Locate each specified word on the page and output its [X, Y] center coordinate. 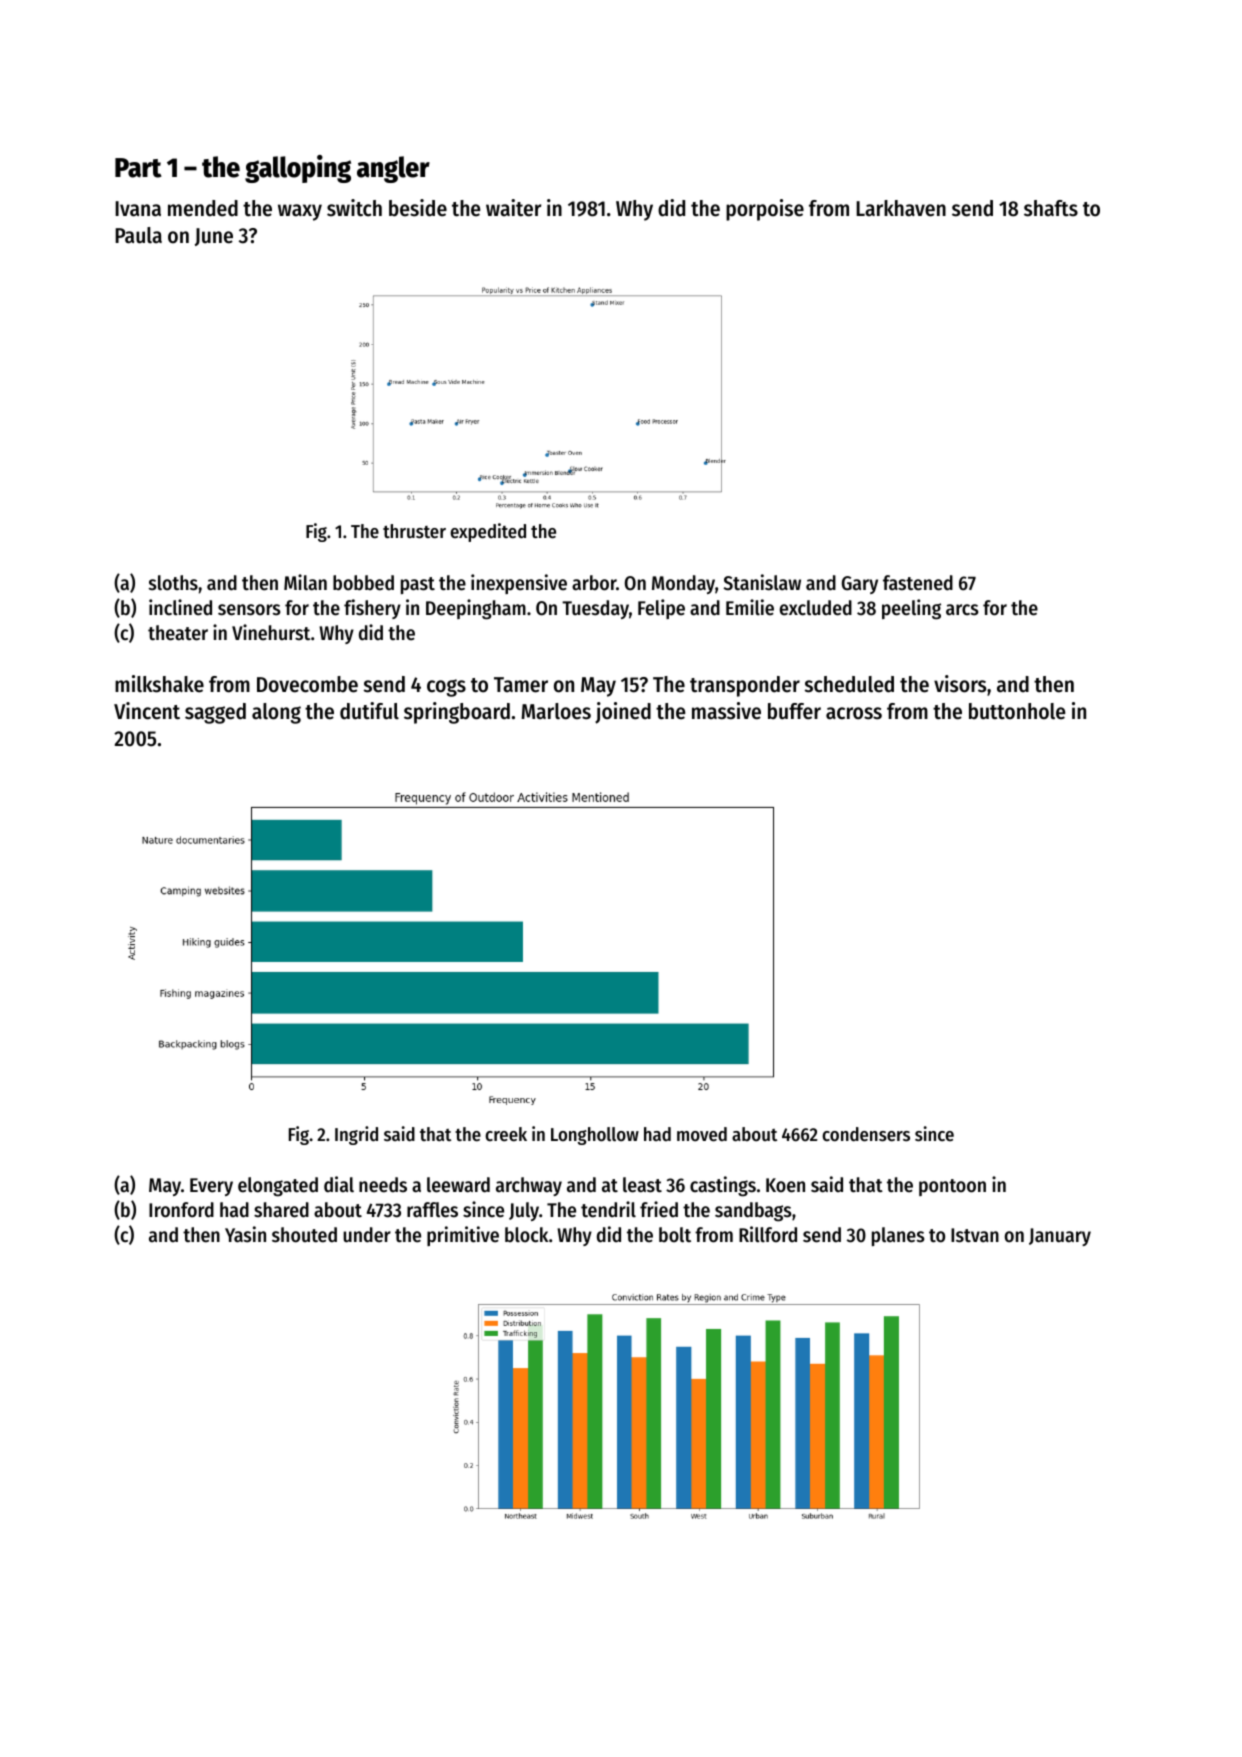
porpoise [765, 210]
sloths [173, 583]
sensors [249, 610]
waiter [513, 208]
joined [623, 713]
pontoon [952, 1187]
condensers [866, 1134]
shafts [1051, 208]
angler [393, 169]
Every [211, 1187]
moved [702, 1134]
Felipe [661, 609]
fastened [918, 583]
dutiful [369, 711]
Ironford [181, 1210]
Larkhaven [901, 208]
